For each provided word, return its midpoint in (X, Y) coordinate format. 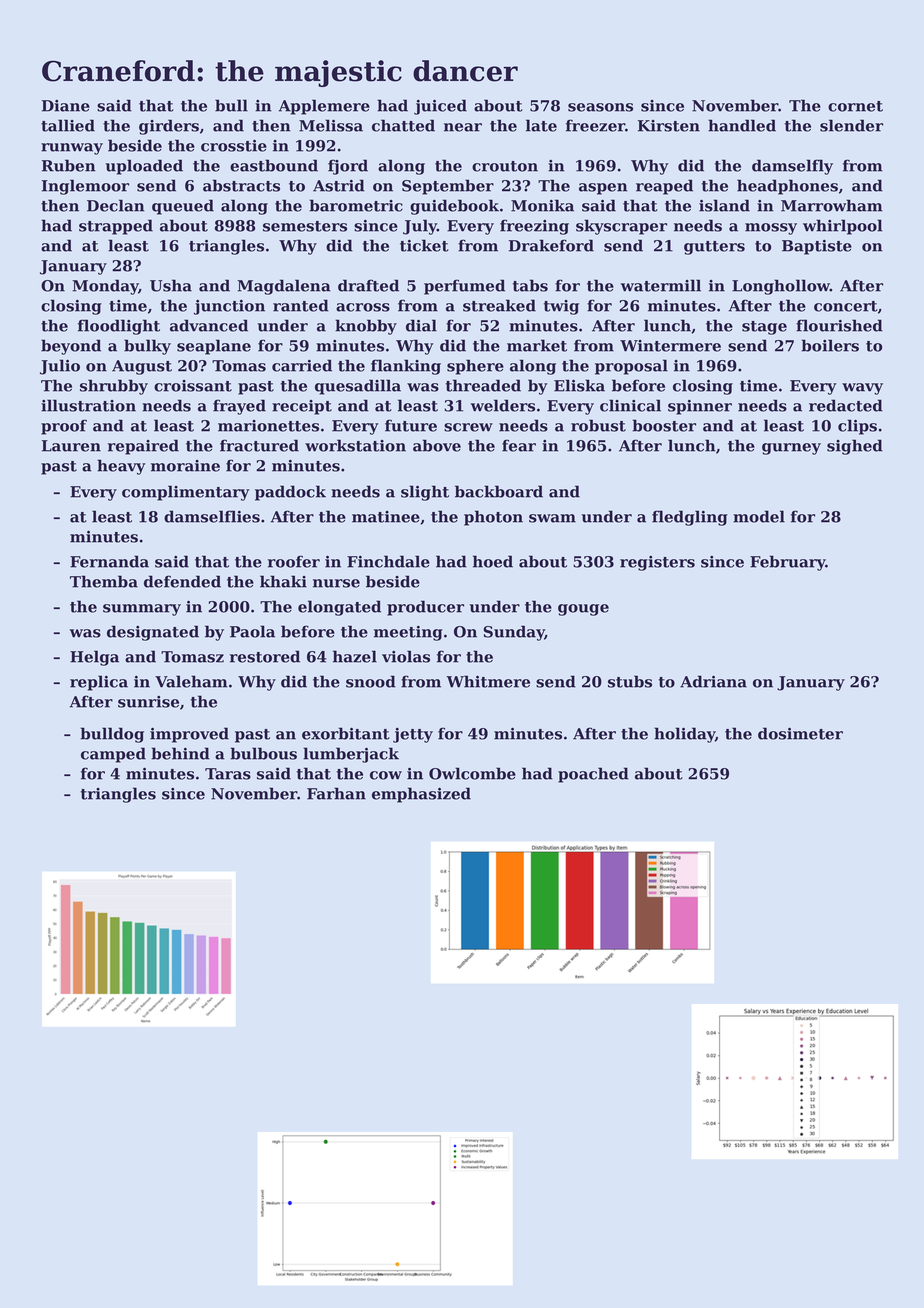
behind (180, 753)
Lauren (71, 446)
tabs (530, 285)
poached (593, 775)
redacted (846, 405)
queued (183, 207)
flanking (406, 367)
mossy (771, 229)
